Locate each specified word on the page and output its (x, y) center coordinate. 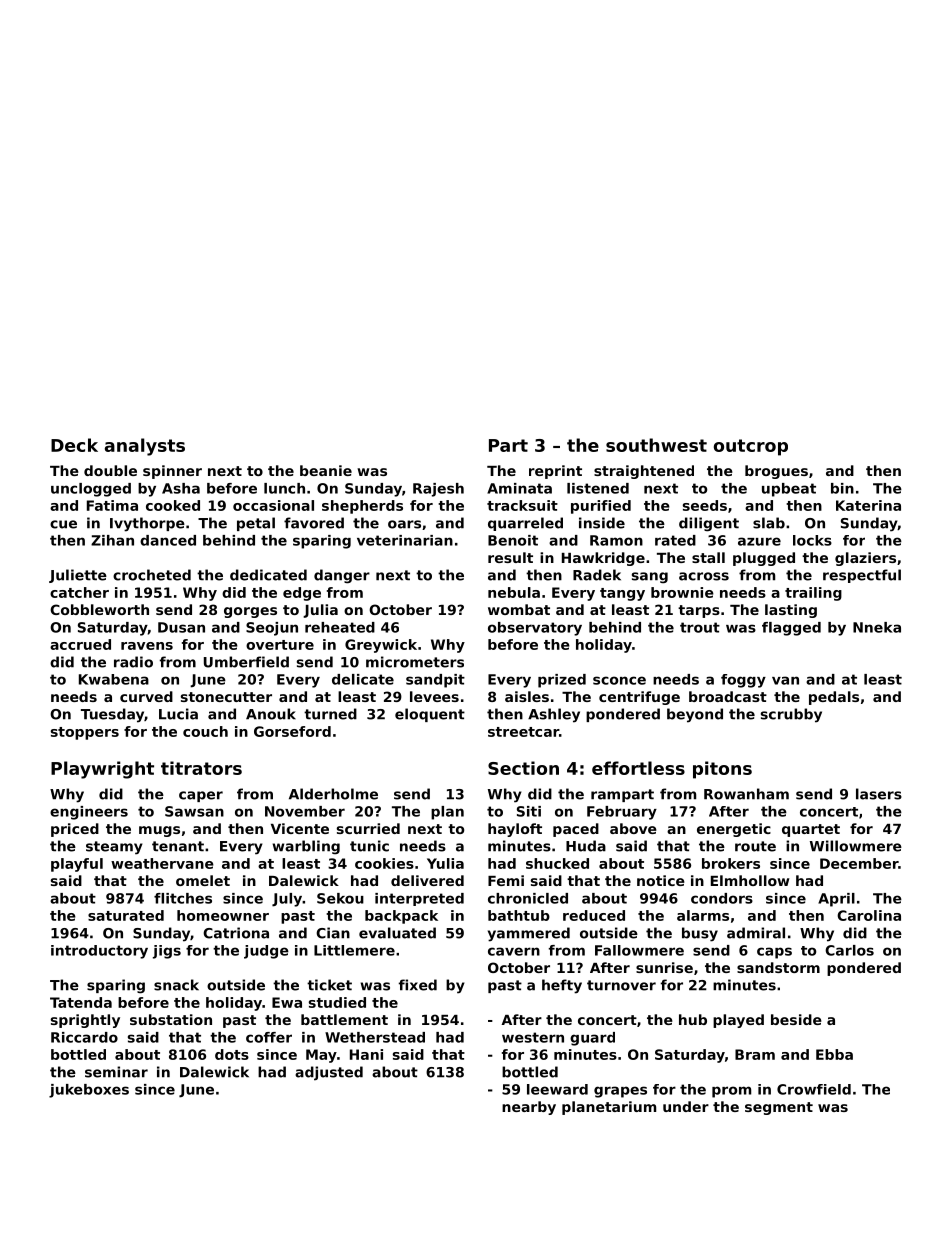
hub (693, 1019)
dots (232, 1054)
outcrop (751, 447)
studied (337, 1002)
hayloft (515, 830)
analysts (145, 447)
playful (77, 865)
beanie (326, 470)
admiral (756, 933)
